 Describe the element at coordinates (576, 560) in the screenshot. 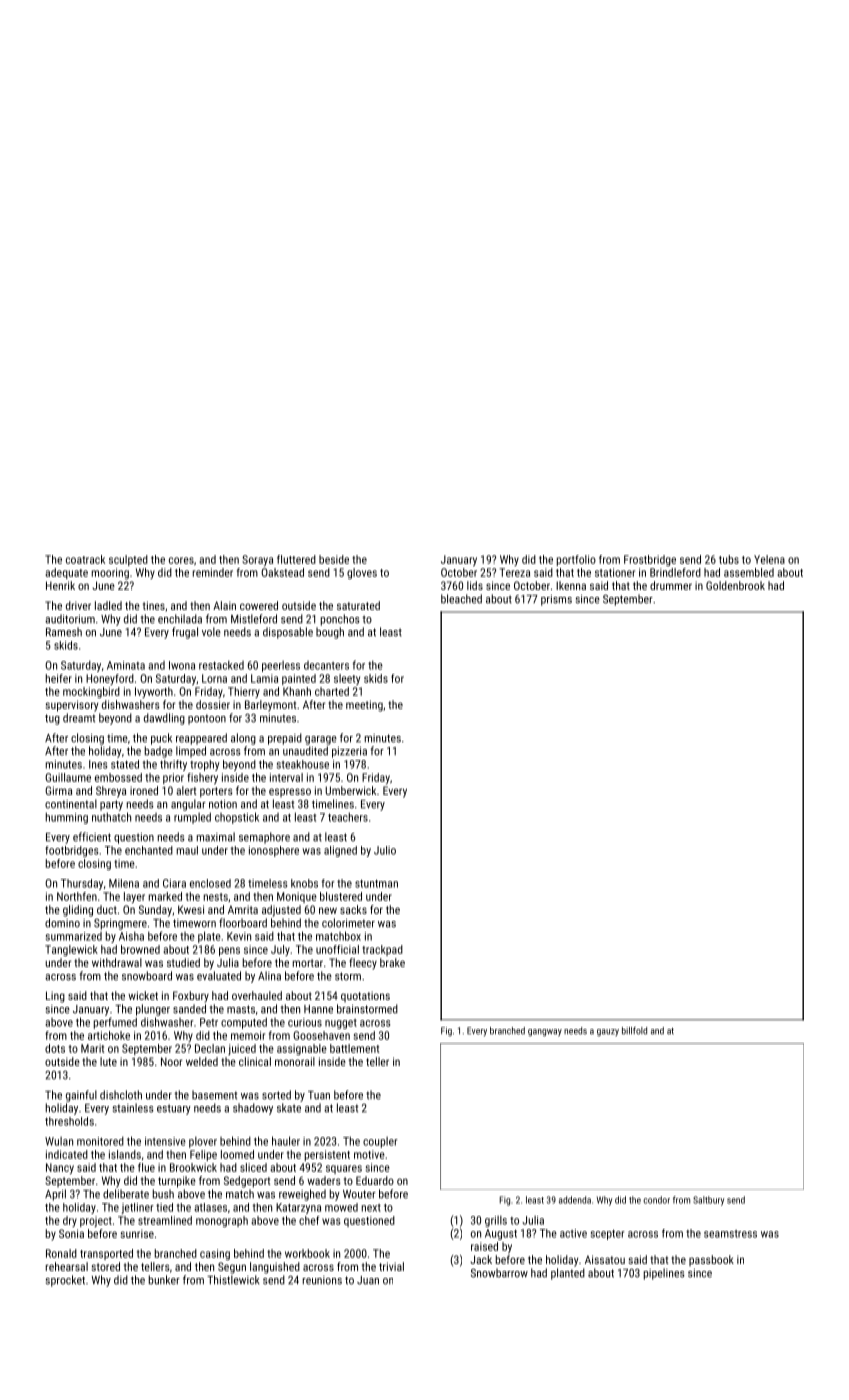

I see `portfolio` at that location.
